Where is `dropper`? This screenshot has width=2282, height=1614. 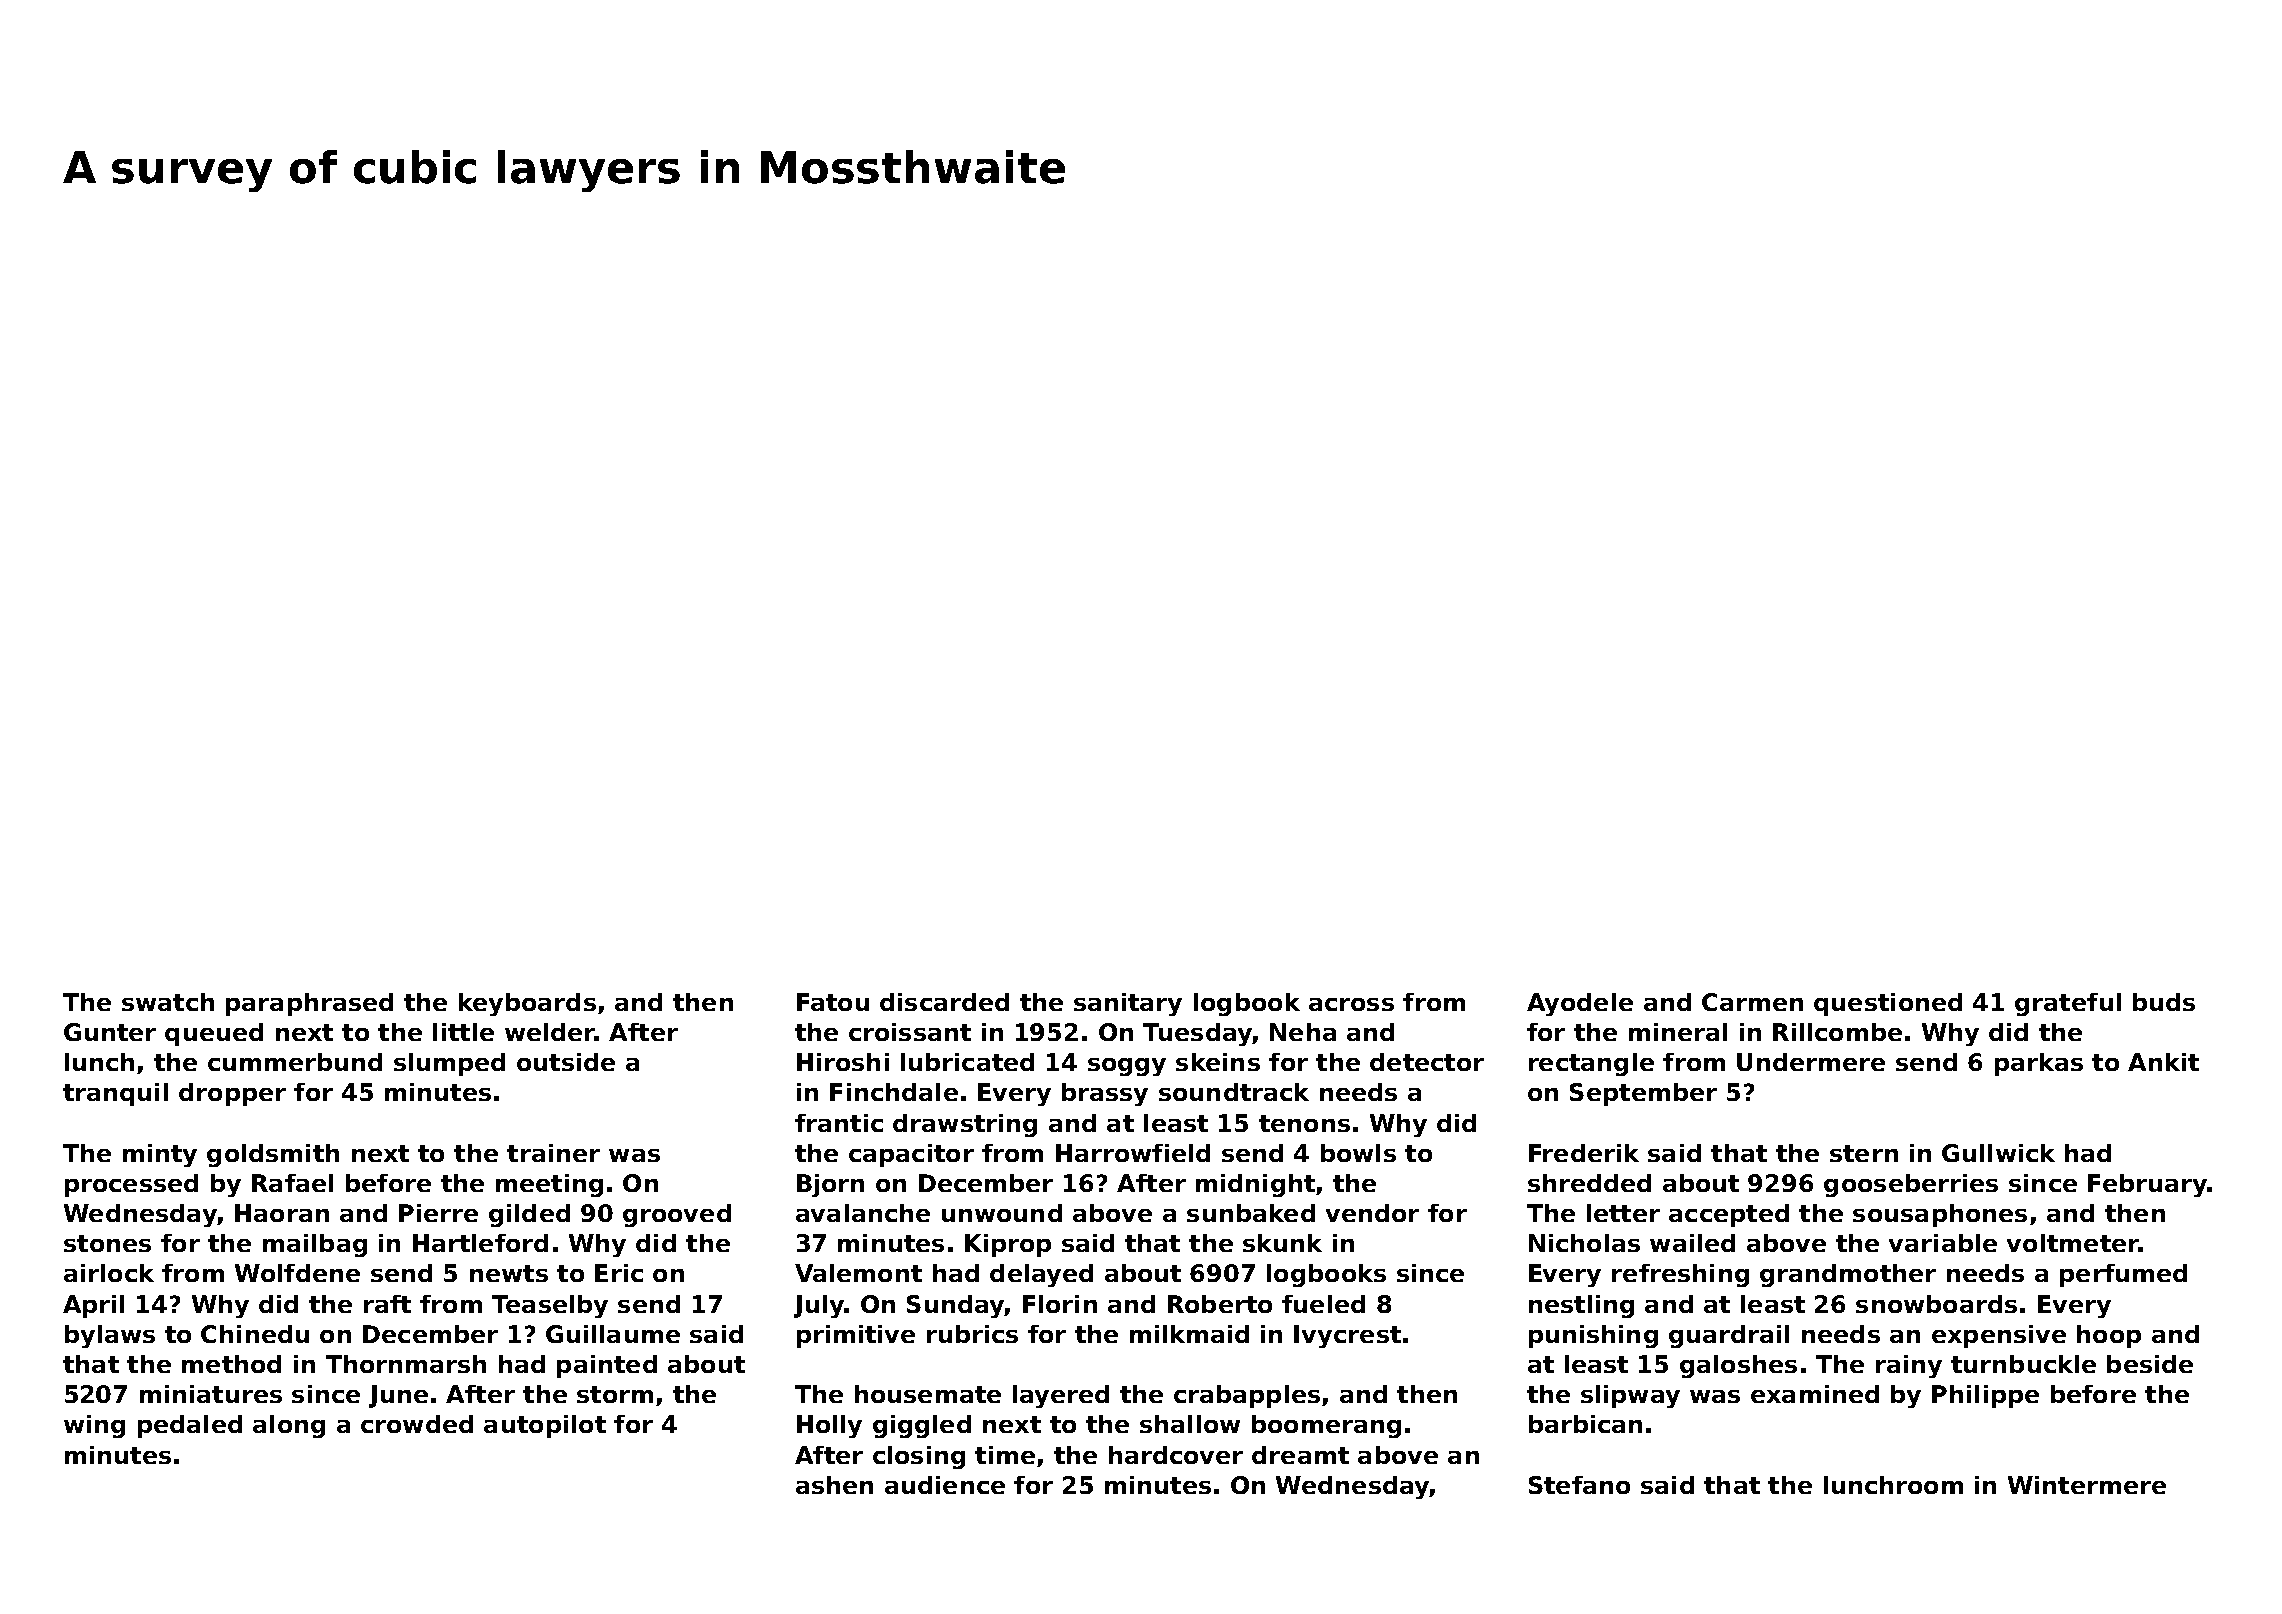
dropper is located at coordinates (232, 1094).
